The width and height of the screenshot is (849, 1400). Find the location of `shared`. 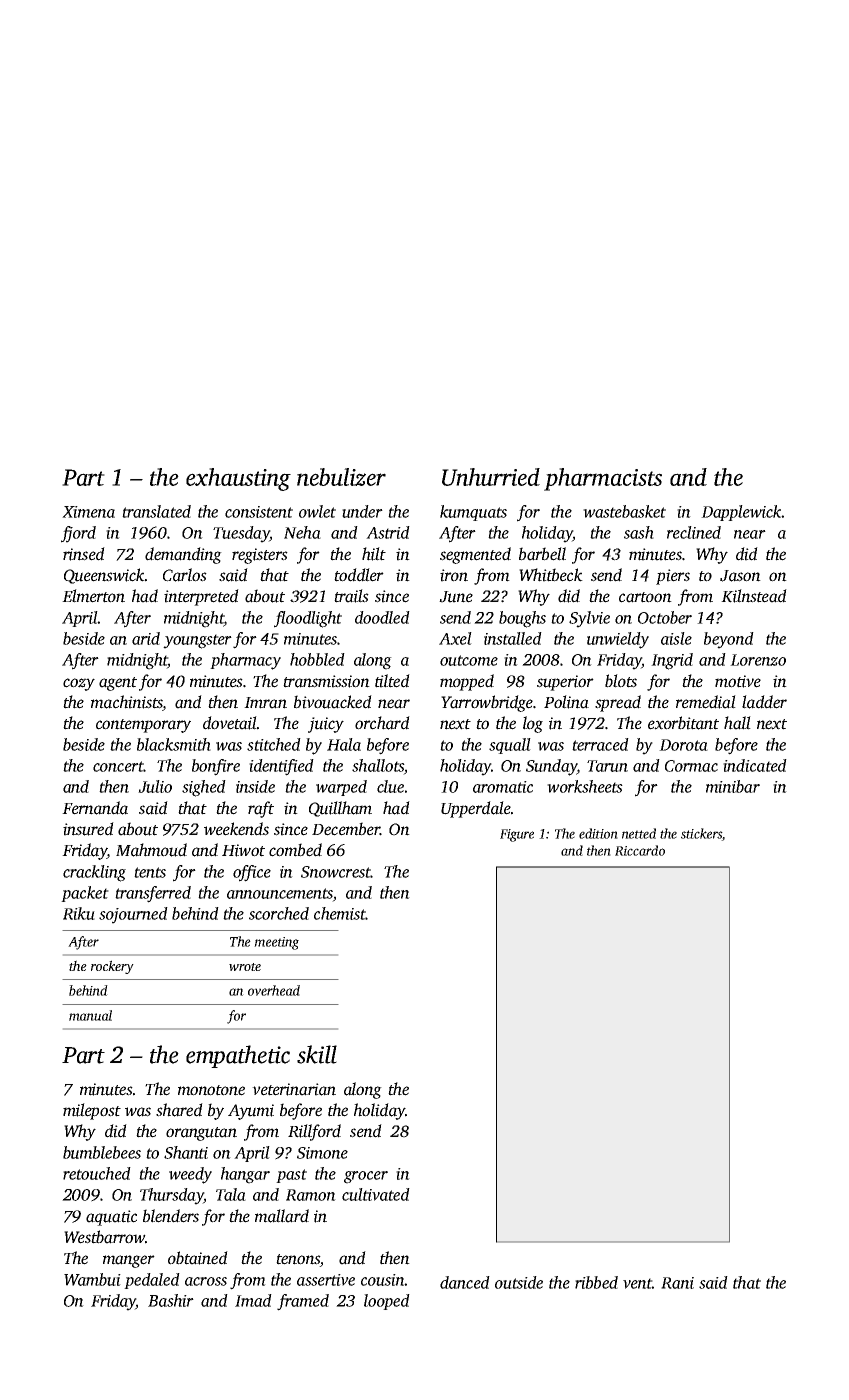

shared is located at coordinates (179, 1110).
